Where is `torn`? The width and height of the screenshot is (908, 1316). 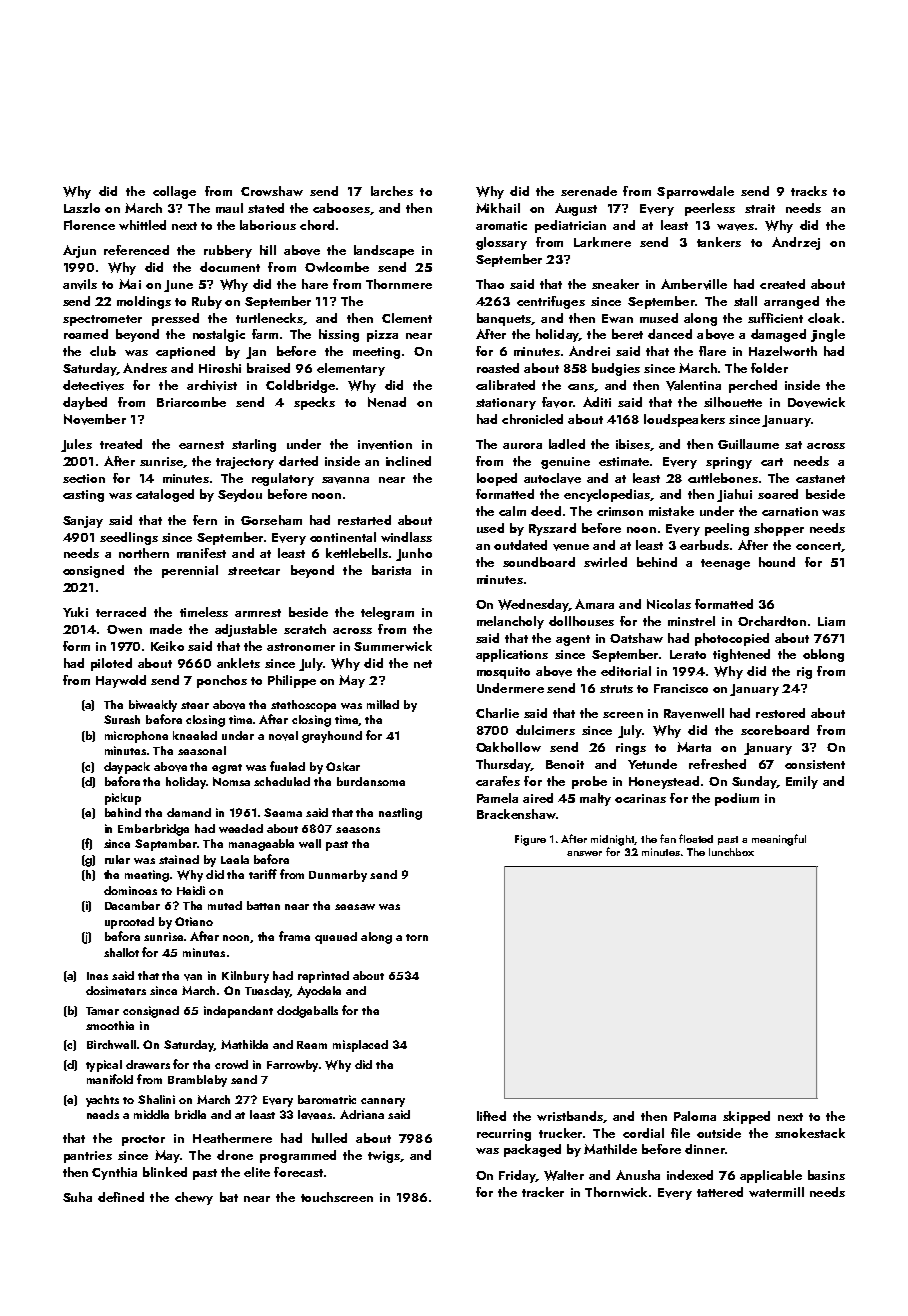 torn is located at coordinates (417, 937).
